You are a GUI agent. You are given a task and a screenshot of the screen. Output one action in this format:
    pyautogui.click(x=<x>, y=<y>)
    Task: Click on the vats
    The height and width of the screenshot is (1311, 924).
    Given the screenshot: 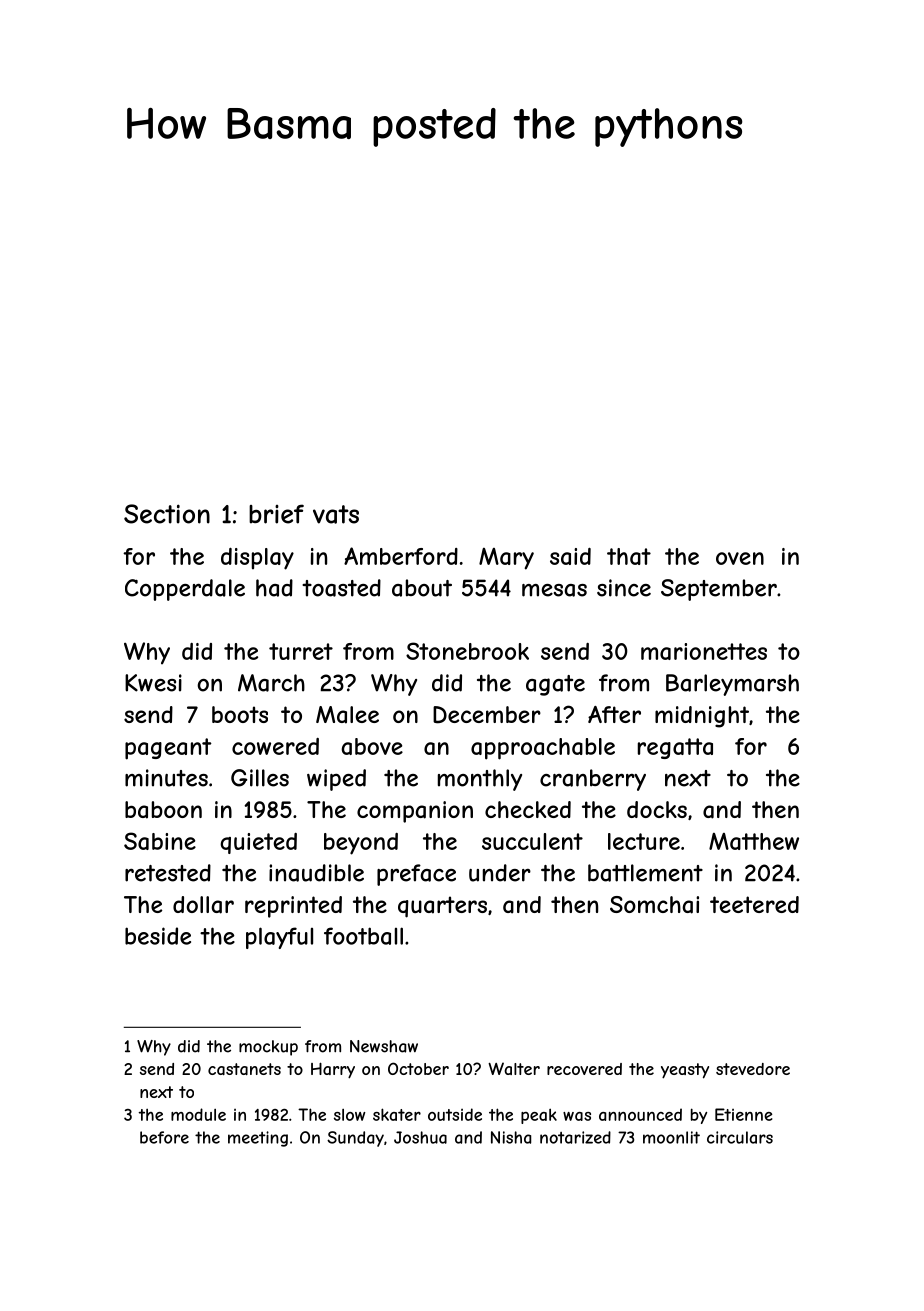 What is the action you would take?
    pyautogui.click(x=336, y=514)
